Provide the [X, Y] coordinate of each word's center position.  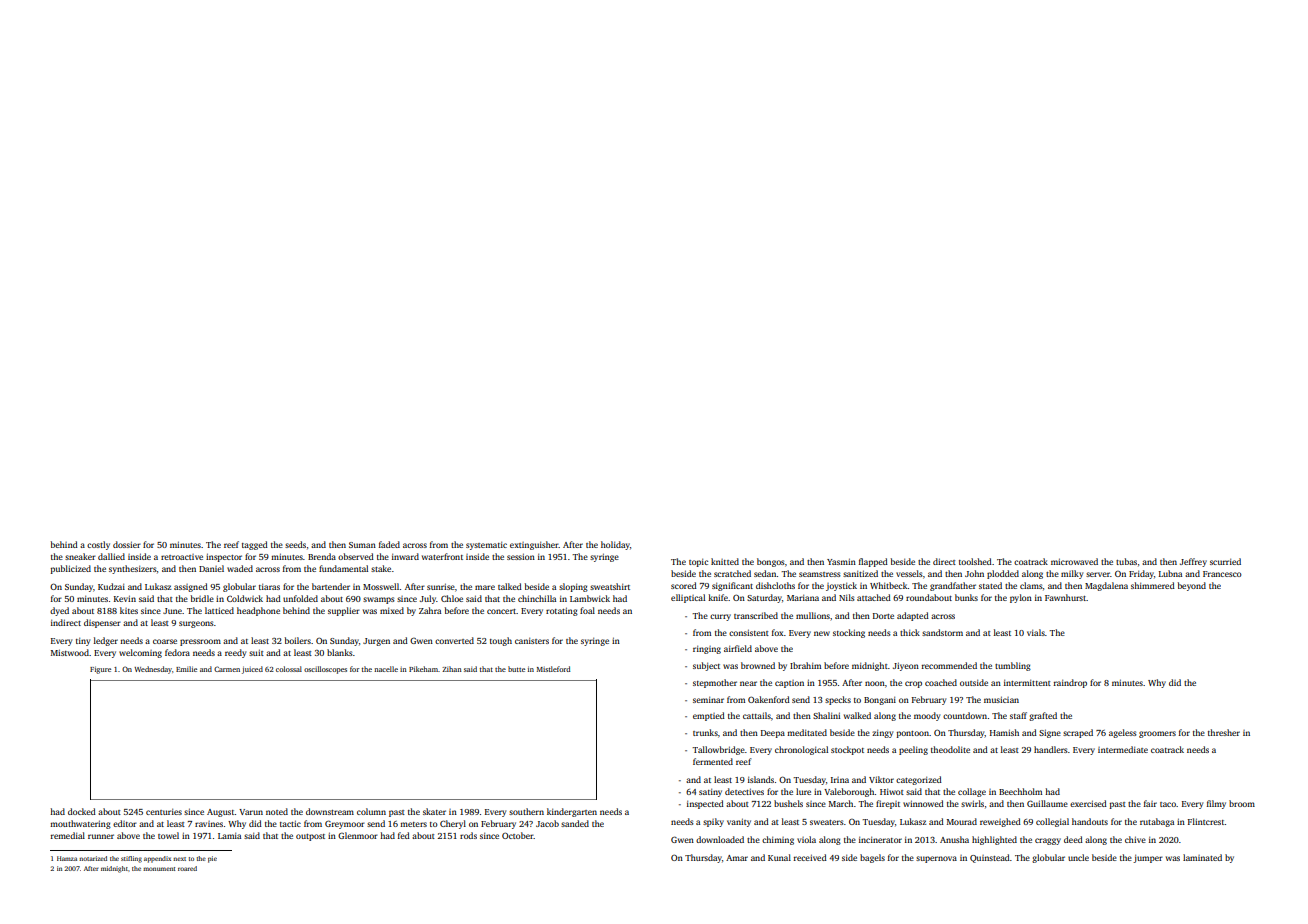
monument [159, 869]
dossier [127, 544]
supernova [936, 859]
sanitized [860, 573]
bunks [966, 597]
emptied [709, 716]
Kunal [779, 857]
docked [82, 811]
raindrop [1070, 683]
